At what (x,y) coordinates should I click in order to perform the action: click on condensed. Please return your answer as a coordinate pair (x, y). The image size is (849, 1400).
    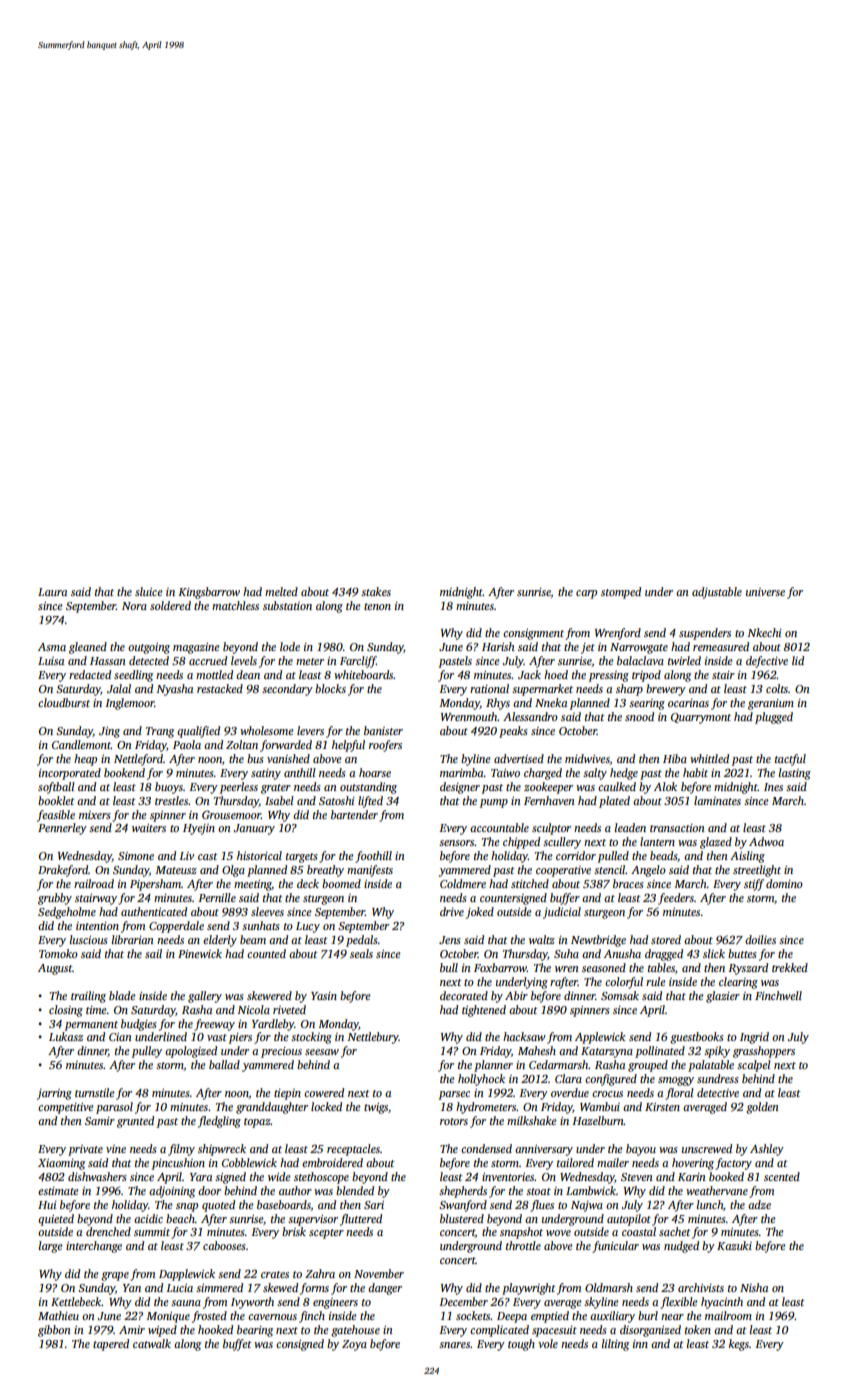
    Looking at the image, I should click on (486, 1148).
